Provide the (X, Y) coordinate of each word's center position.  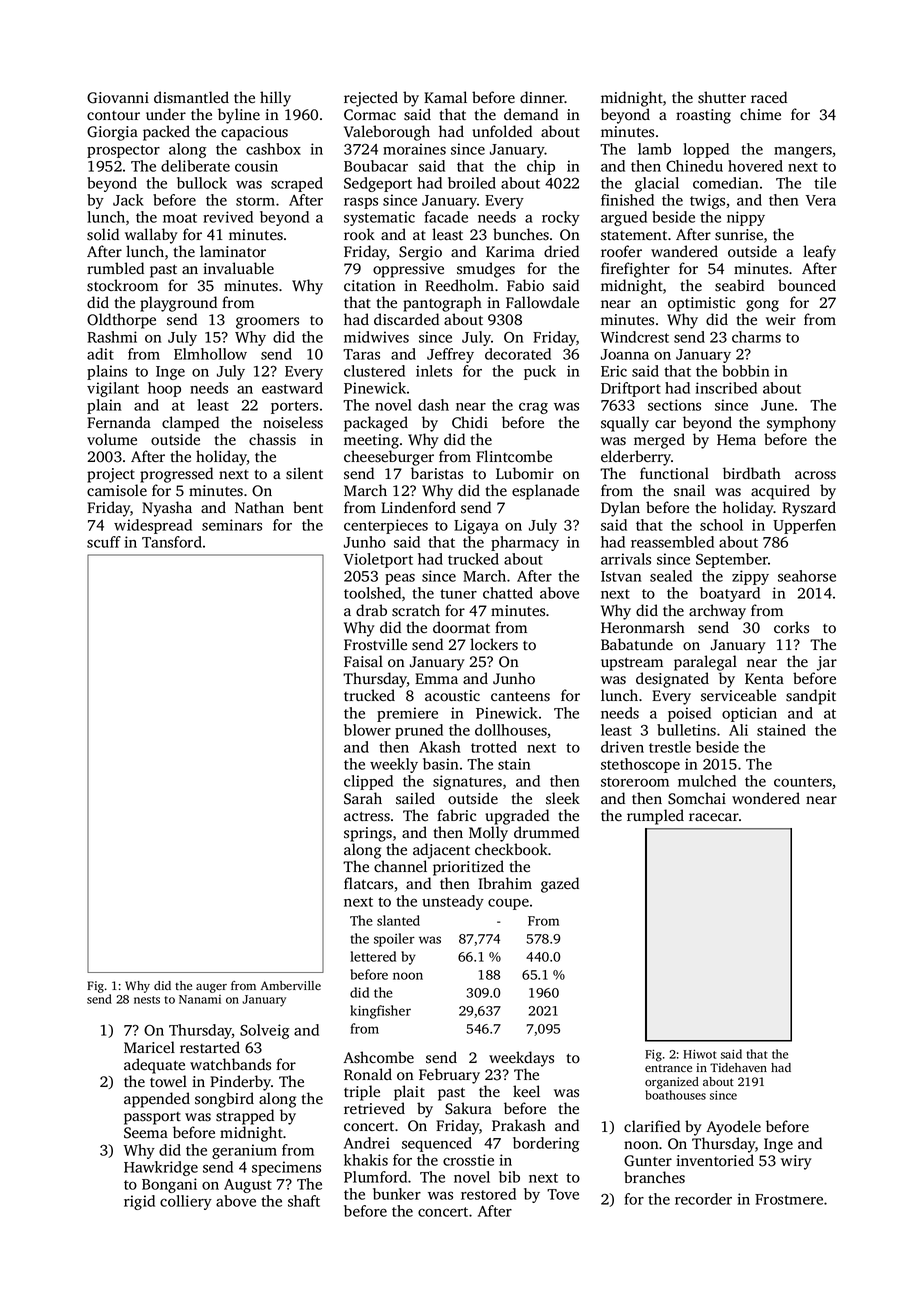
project (111, 475)
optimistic (701, 304)
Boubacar (376, 166)
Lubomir (525, 473)
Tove (563, 1194)
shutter (722, 97)
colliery (186, 1202)
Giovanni (118, 98)
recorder (703, 1199)
